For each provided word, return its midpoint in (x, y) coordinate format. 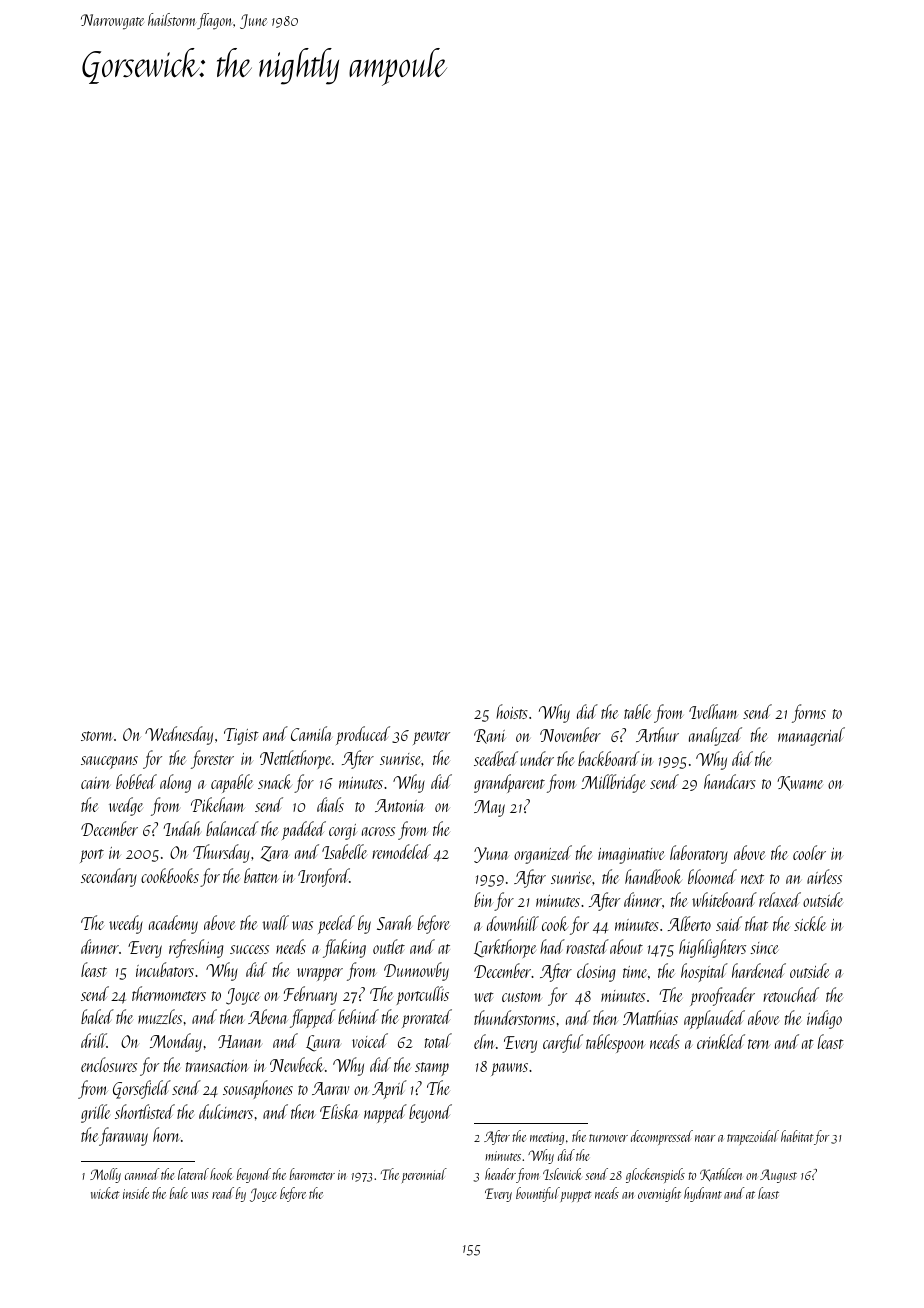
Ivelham (713, 711)
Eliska (339, 1111)
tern (759, 1044)
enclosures (109, 1064)
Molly (105, 1175)
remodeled (401, 851)
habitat (797, 1136)
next (752, 879)
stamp (432, 1069)
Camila (311, 733)
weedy (126, 924)
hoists (512, 711)
